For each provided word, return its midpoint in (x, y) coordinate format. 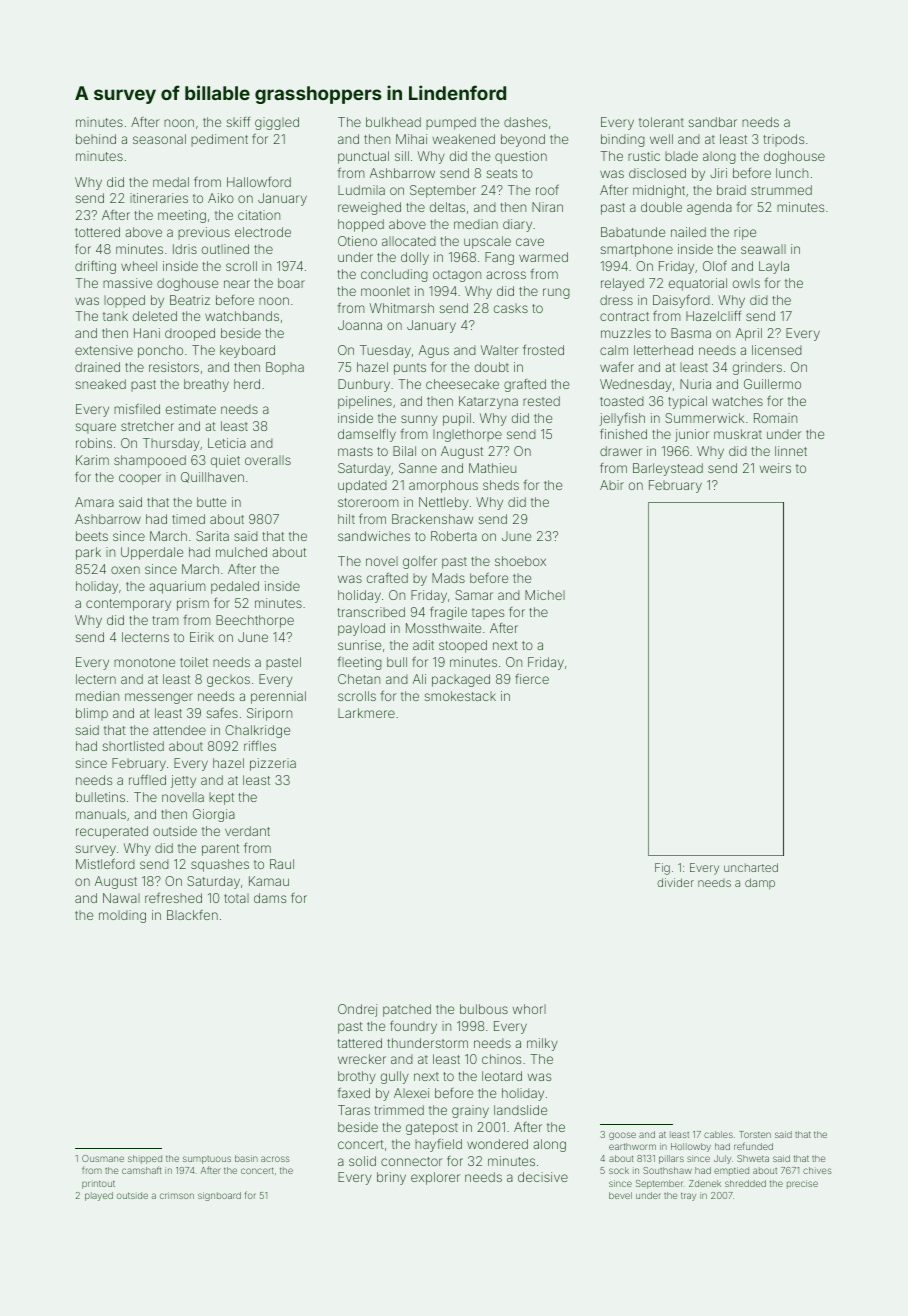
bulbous (484, 1009)
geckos (228, 680)
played (99, 1196)
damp (760, 883)
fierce (532, 679)
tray (688, 1197)
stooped (463, 646)
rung (556, 293)
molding (122, 916)
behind (96, 139)
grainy (470, 1111)
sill (402, 156)
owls (746, 283)
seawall (763, 249)
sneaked (101, 384)
